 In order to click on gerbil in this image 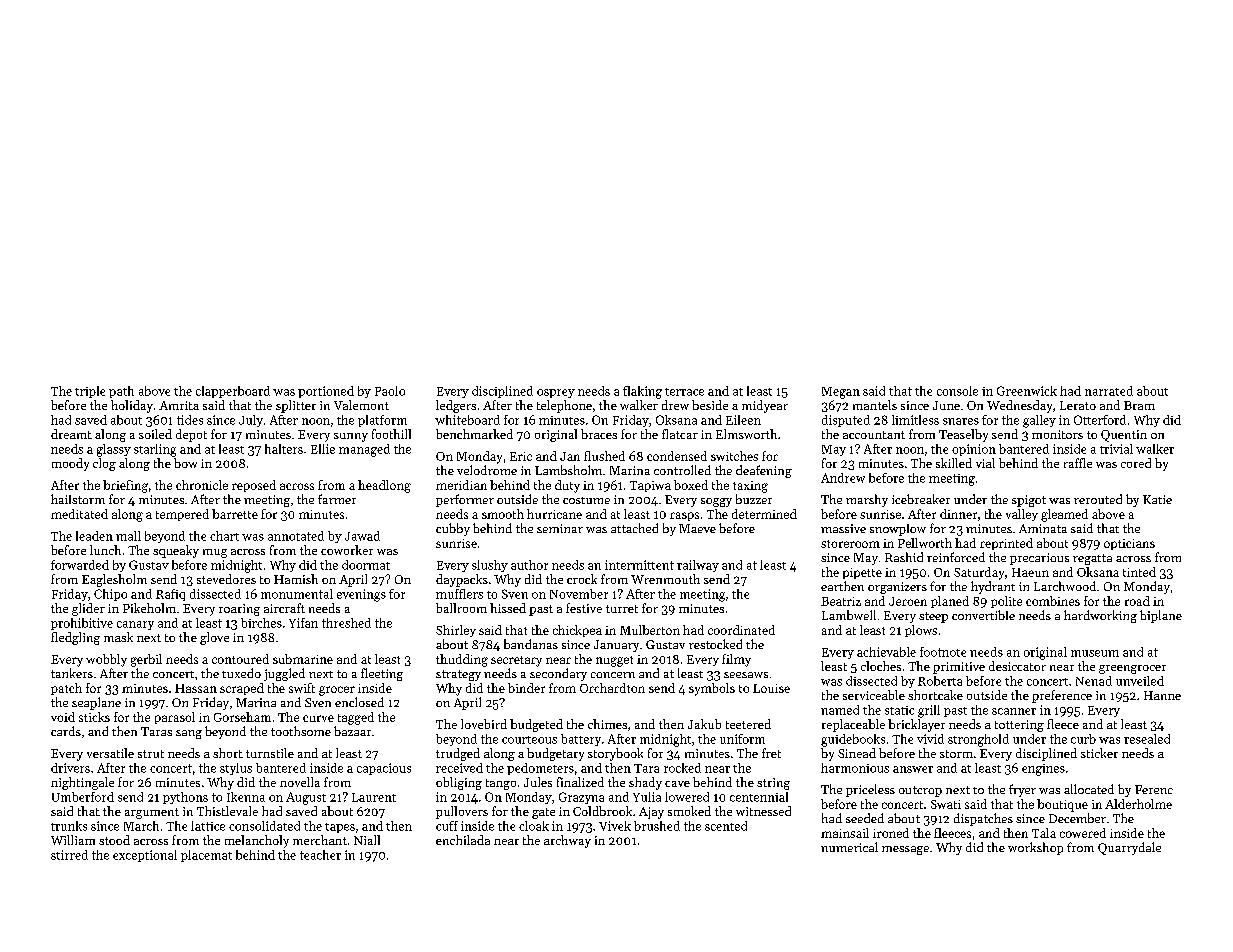, I will do `click(146, 660)`.
